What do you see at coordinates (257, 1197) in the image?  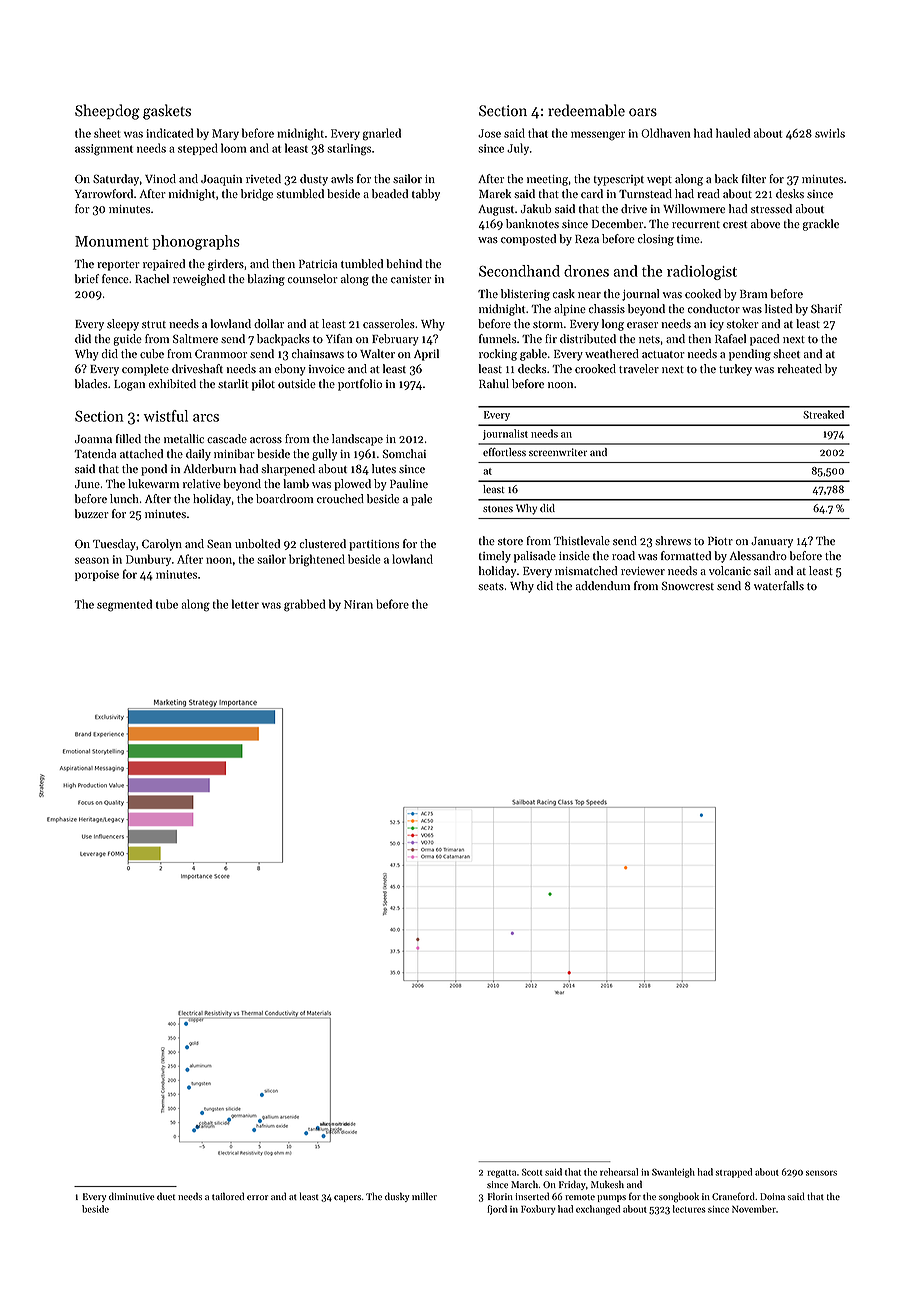 I see `error` at bounding box center [257, 1197].
